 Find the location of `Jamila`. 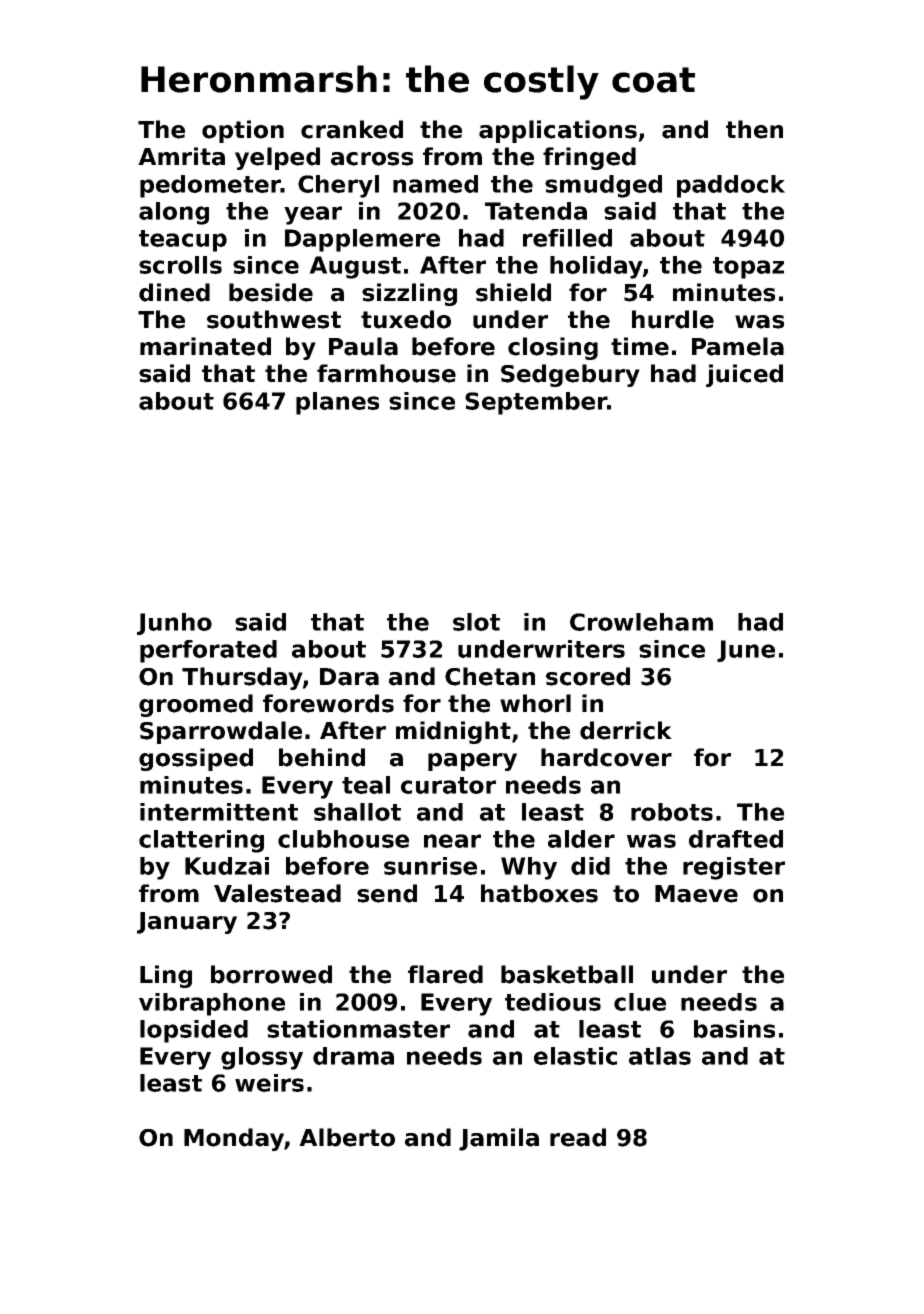

Jamila is located at coordinates (499, 1139).
